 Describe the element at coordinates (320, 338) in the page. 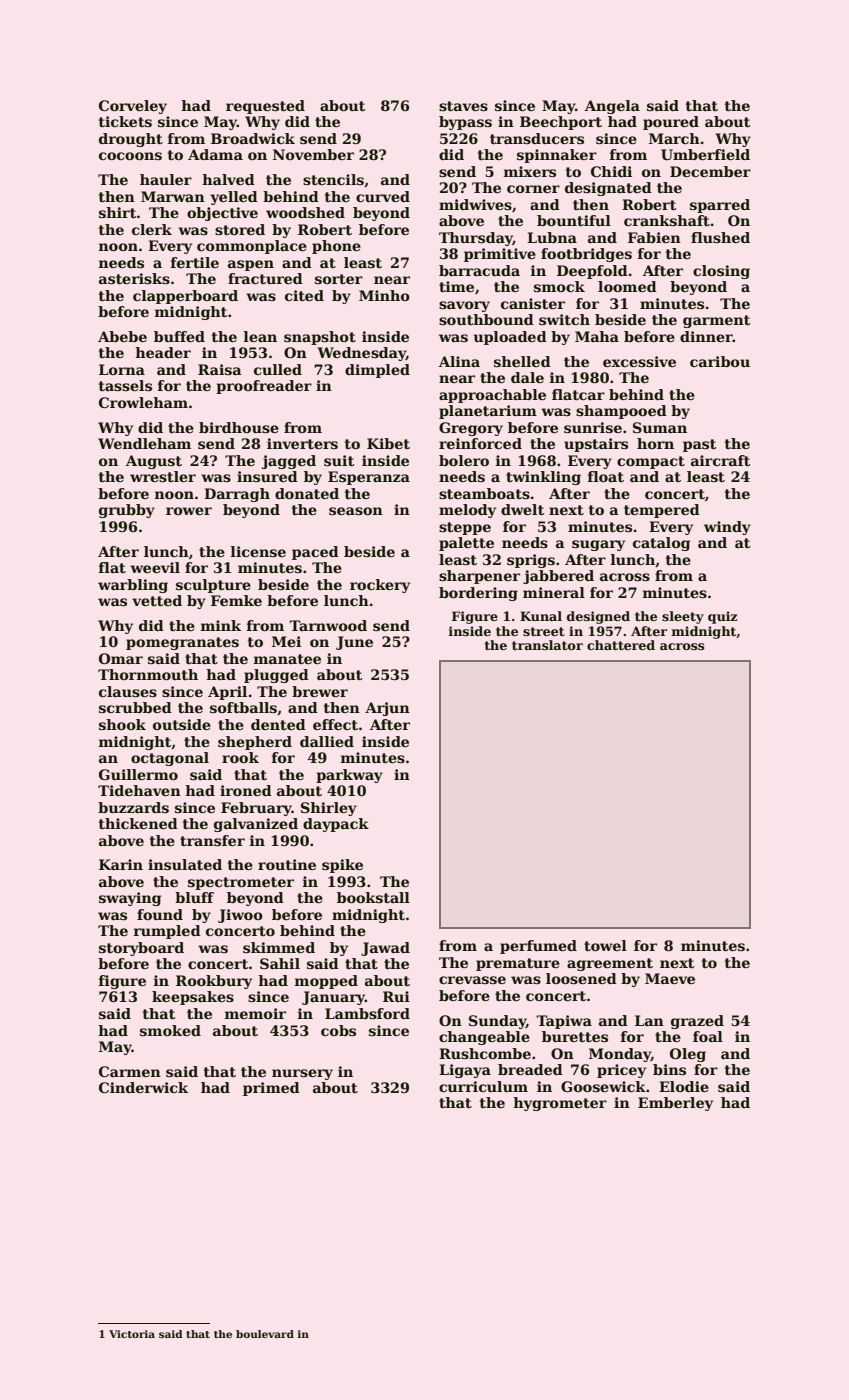

I see `snapshot` at that location.
